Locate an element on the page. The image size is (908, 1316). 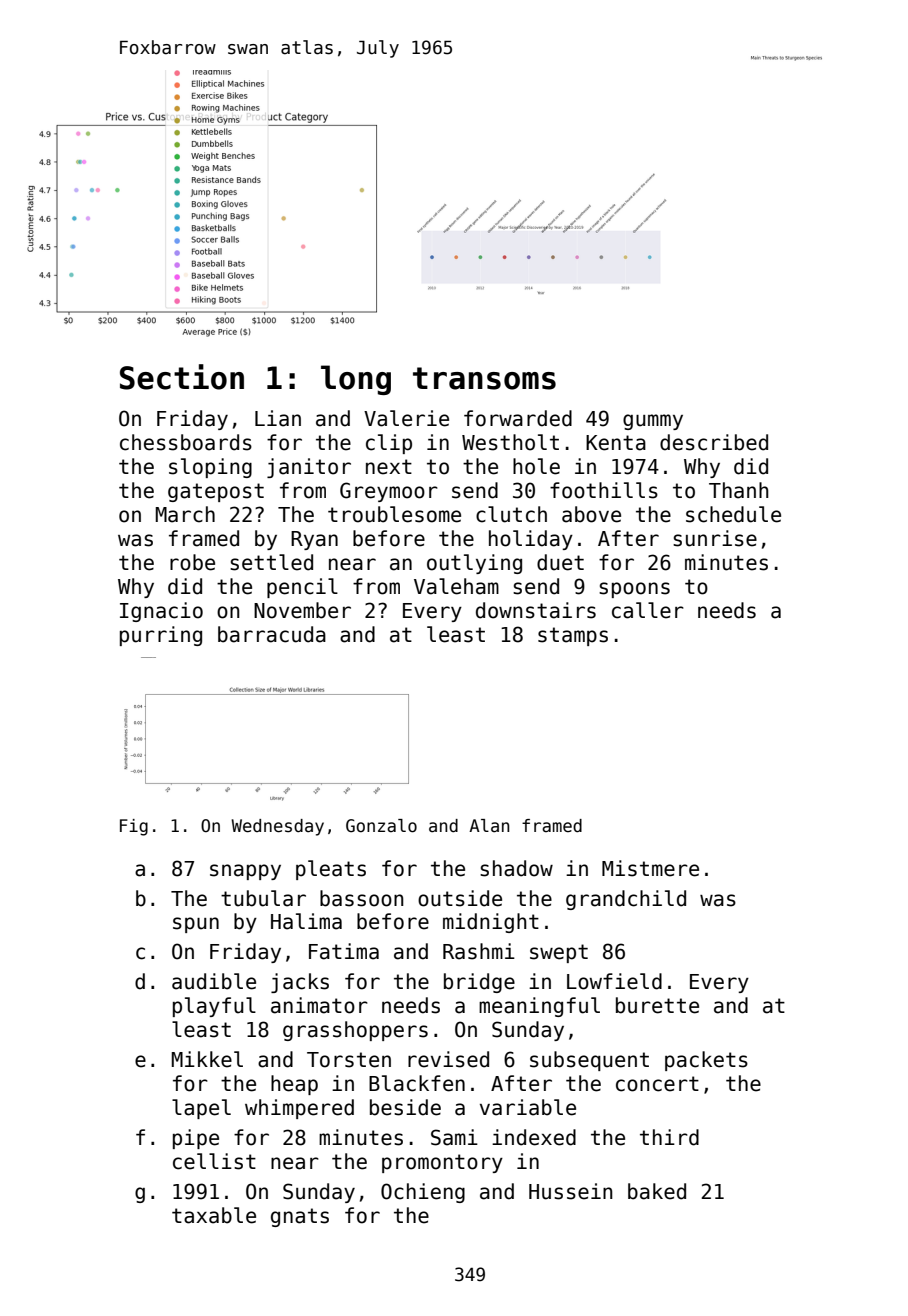
gummy is located at coordinates (653, 422).
